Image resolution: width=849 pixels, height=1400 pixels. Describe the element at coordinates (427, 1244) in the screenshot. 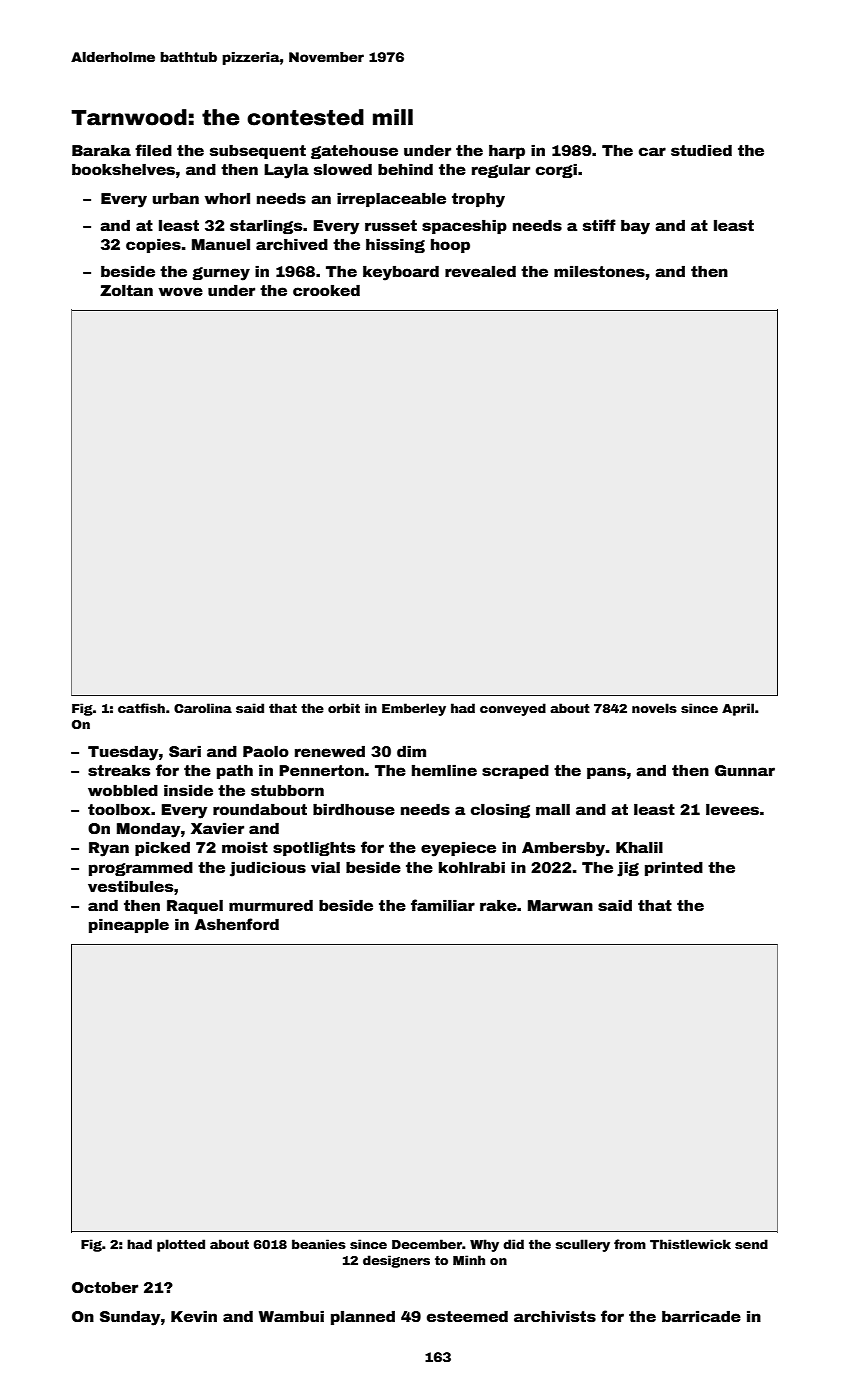

I see `December` at that location.
